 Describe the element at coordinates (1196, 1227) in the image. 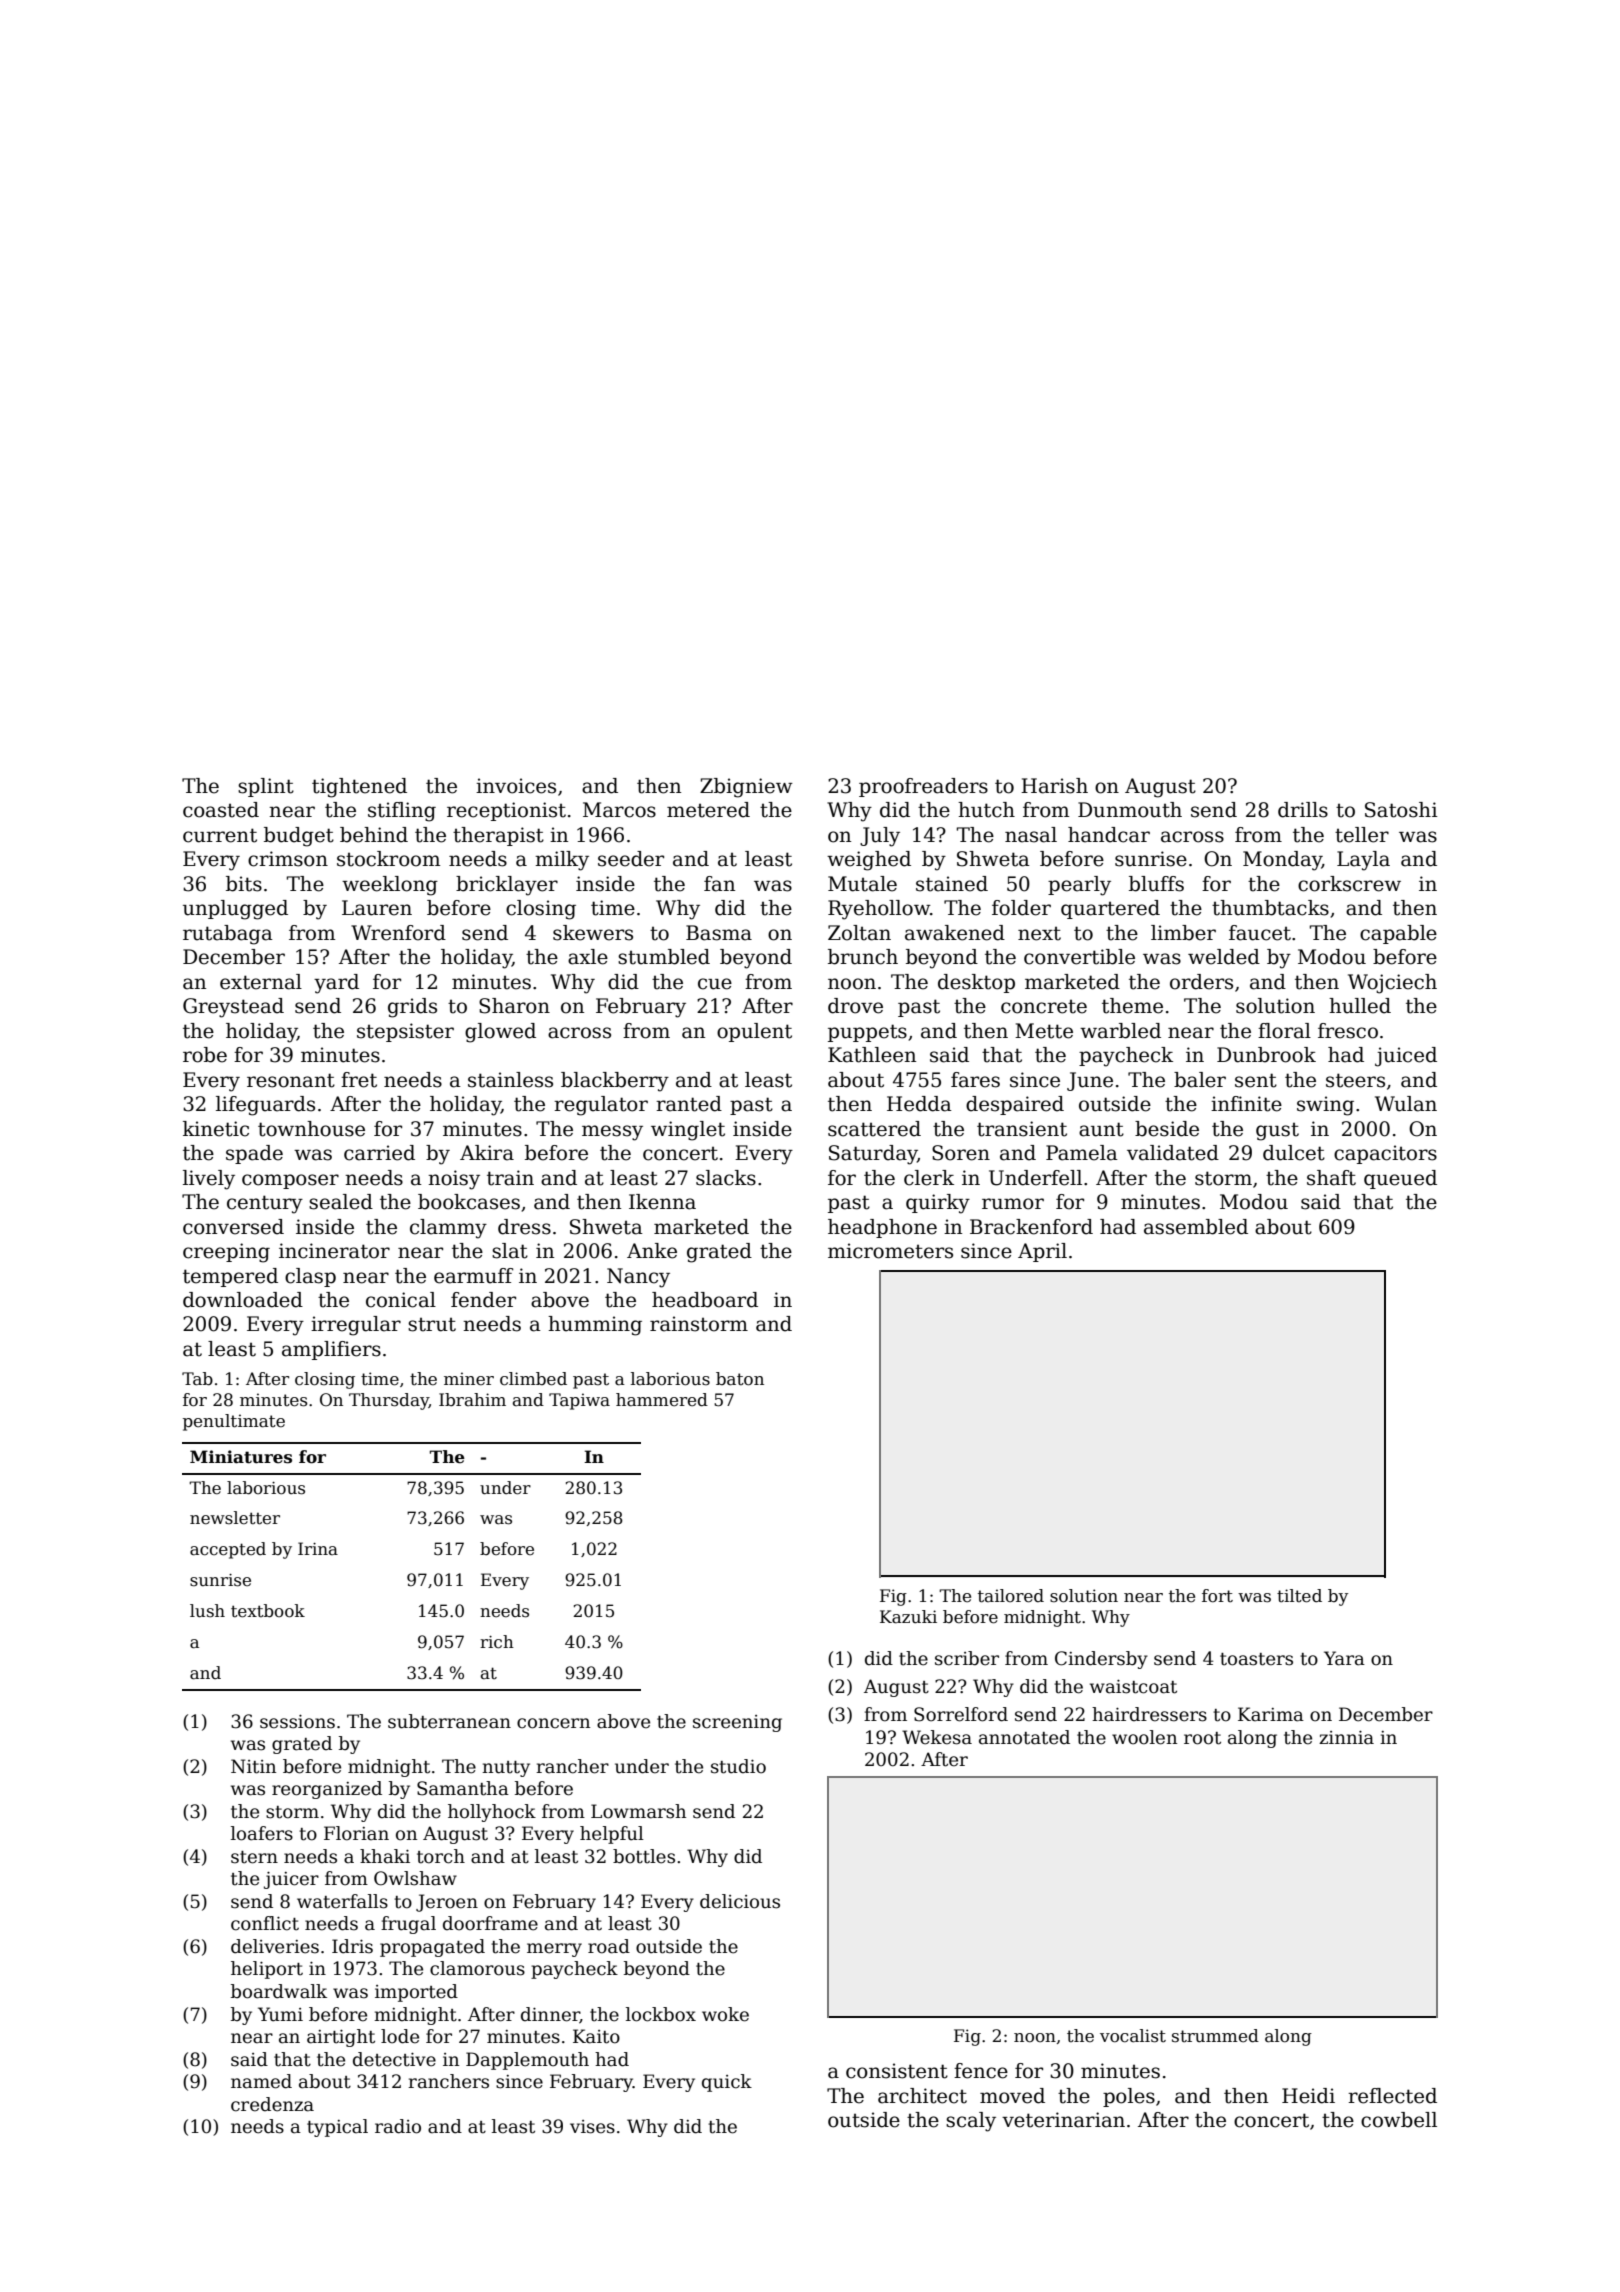

I see `assembled` at that location.
